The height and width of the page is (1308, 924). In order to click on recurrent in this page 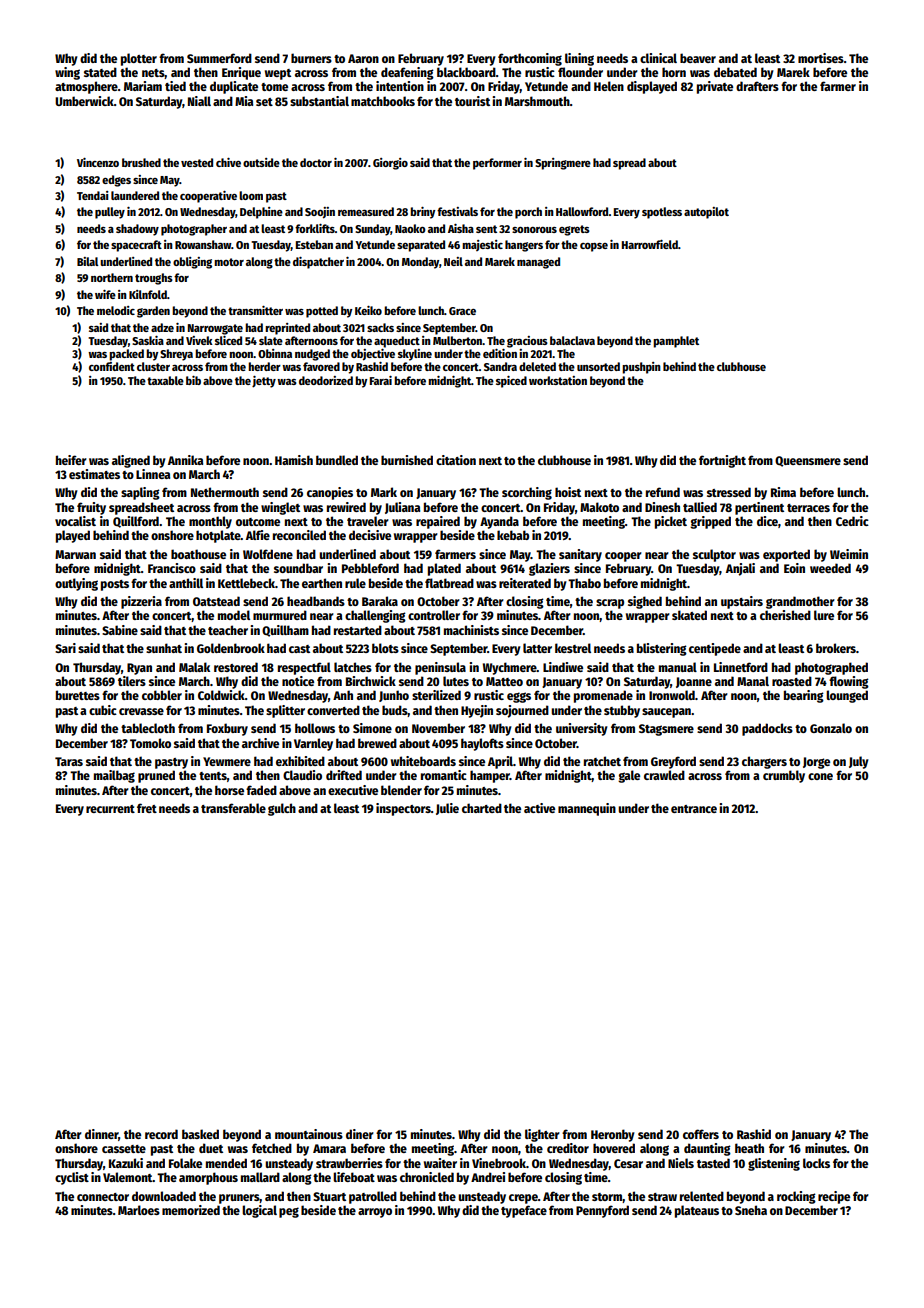, I will do `click(110, 809)`.
